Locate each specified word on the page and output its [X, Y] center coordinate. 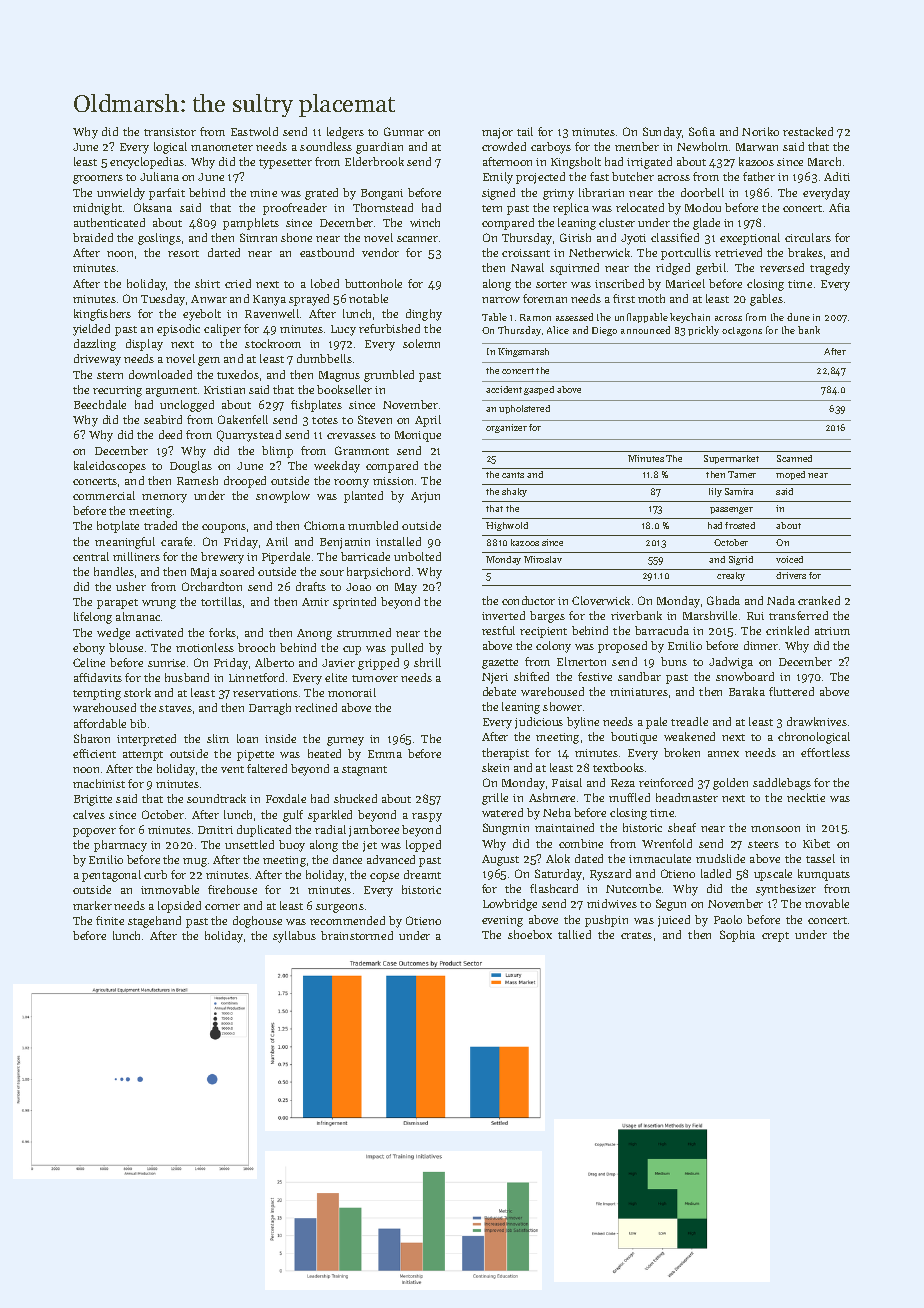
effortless [825, 752]
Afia [839, 207]
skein [495, 767]
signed [498, 194]
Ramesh [197, 480]
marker [92, 905]
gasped [539, 390]
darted [224, 252]
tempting [97, 694]
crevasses [351, 436]
